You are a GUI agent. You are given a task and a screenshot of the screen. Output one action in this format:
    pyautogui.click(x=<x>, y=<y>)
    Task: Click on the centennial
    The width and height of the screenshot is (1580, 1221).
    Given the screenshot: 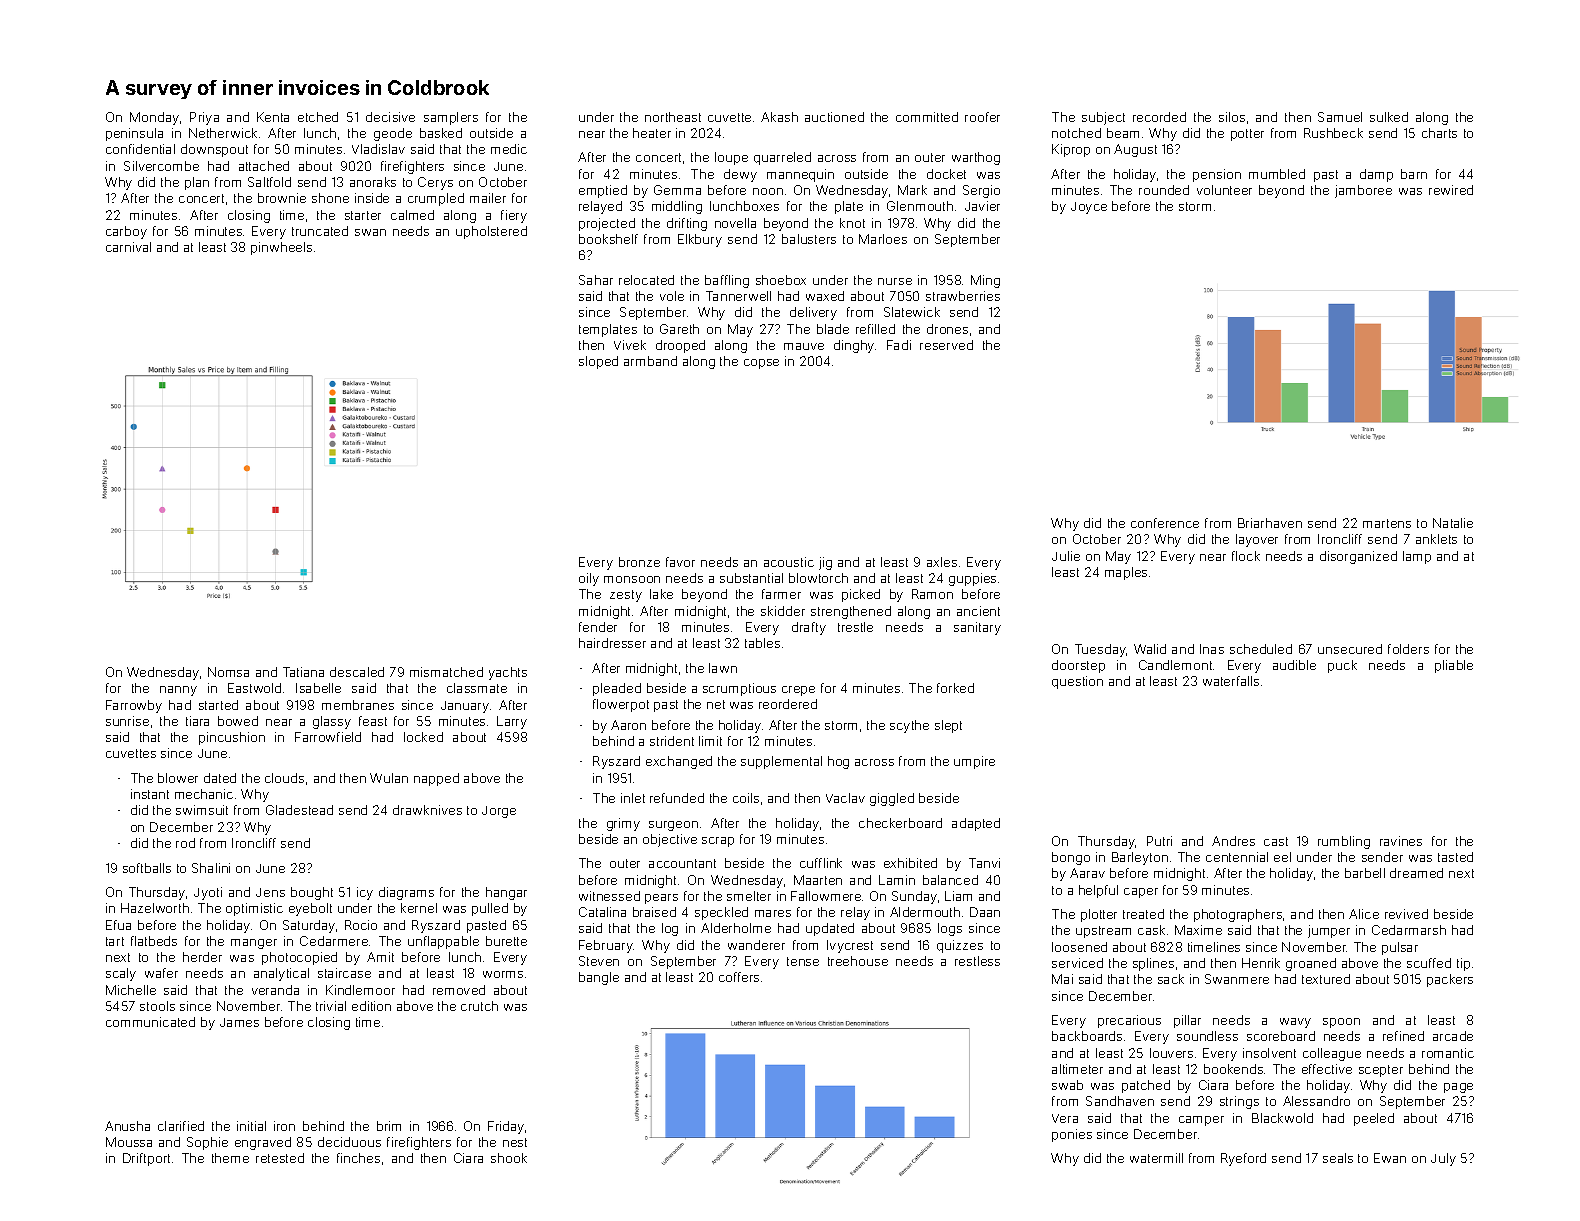 What is the action you would take?
    pyautogui.click(x=1237, y=857)
